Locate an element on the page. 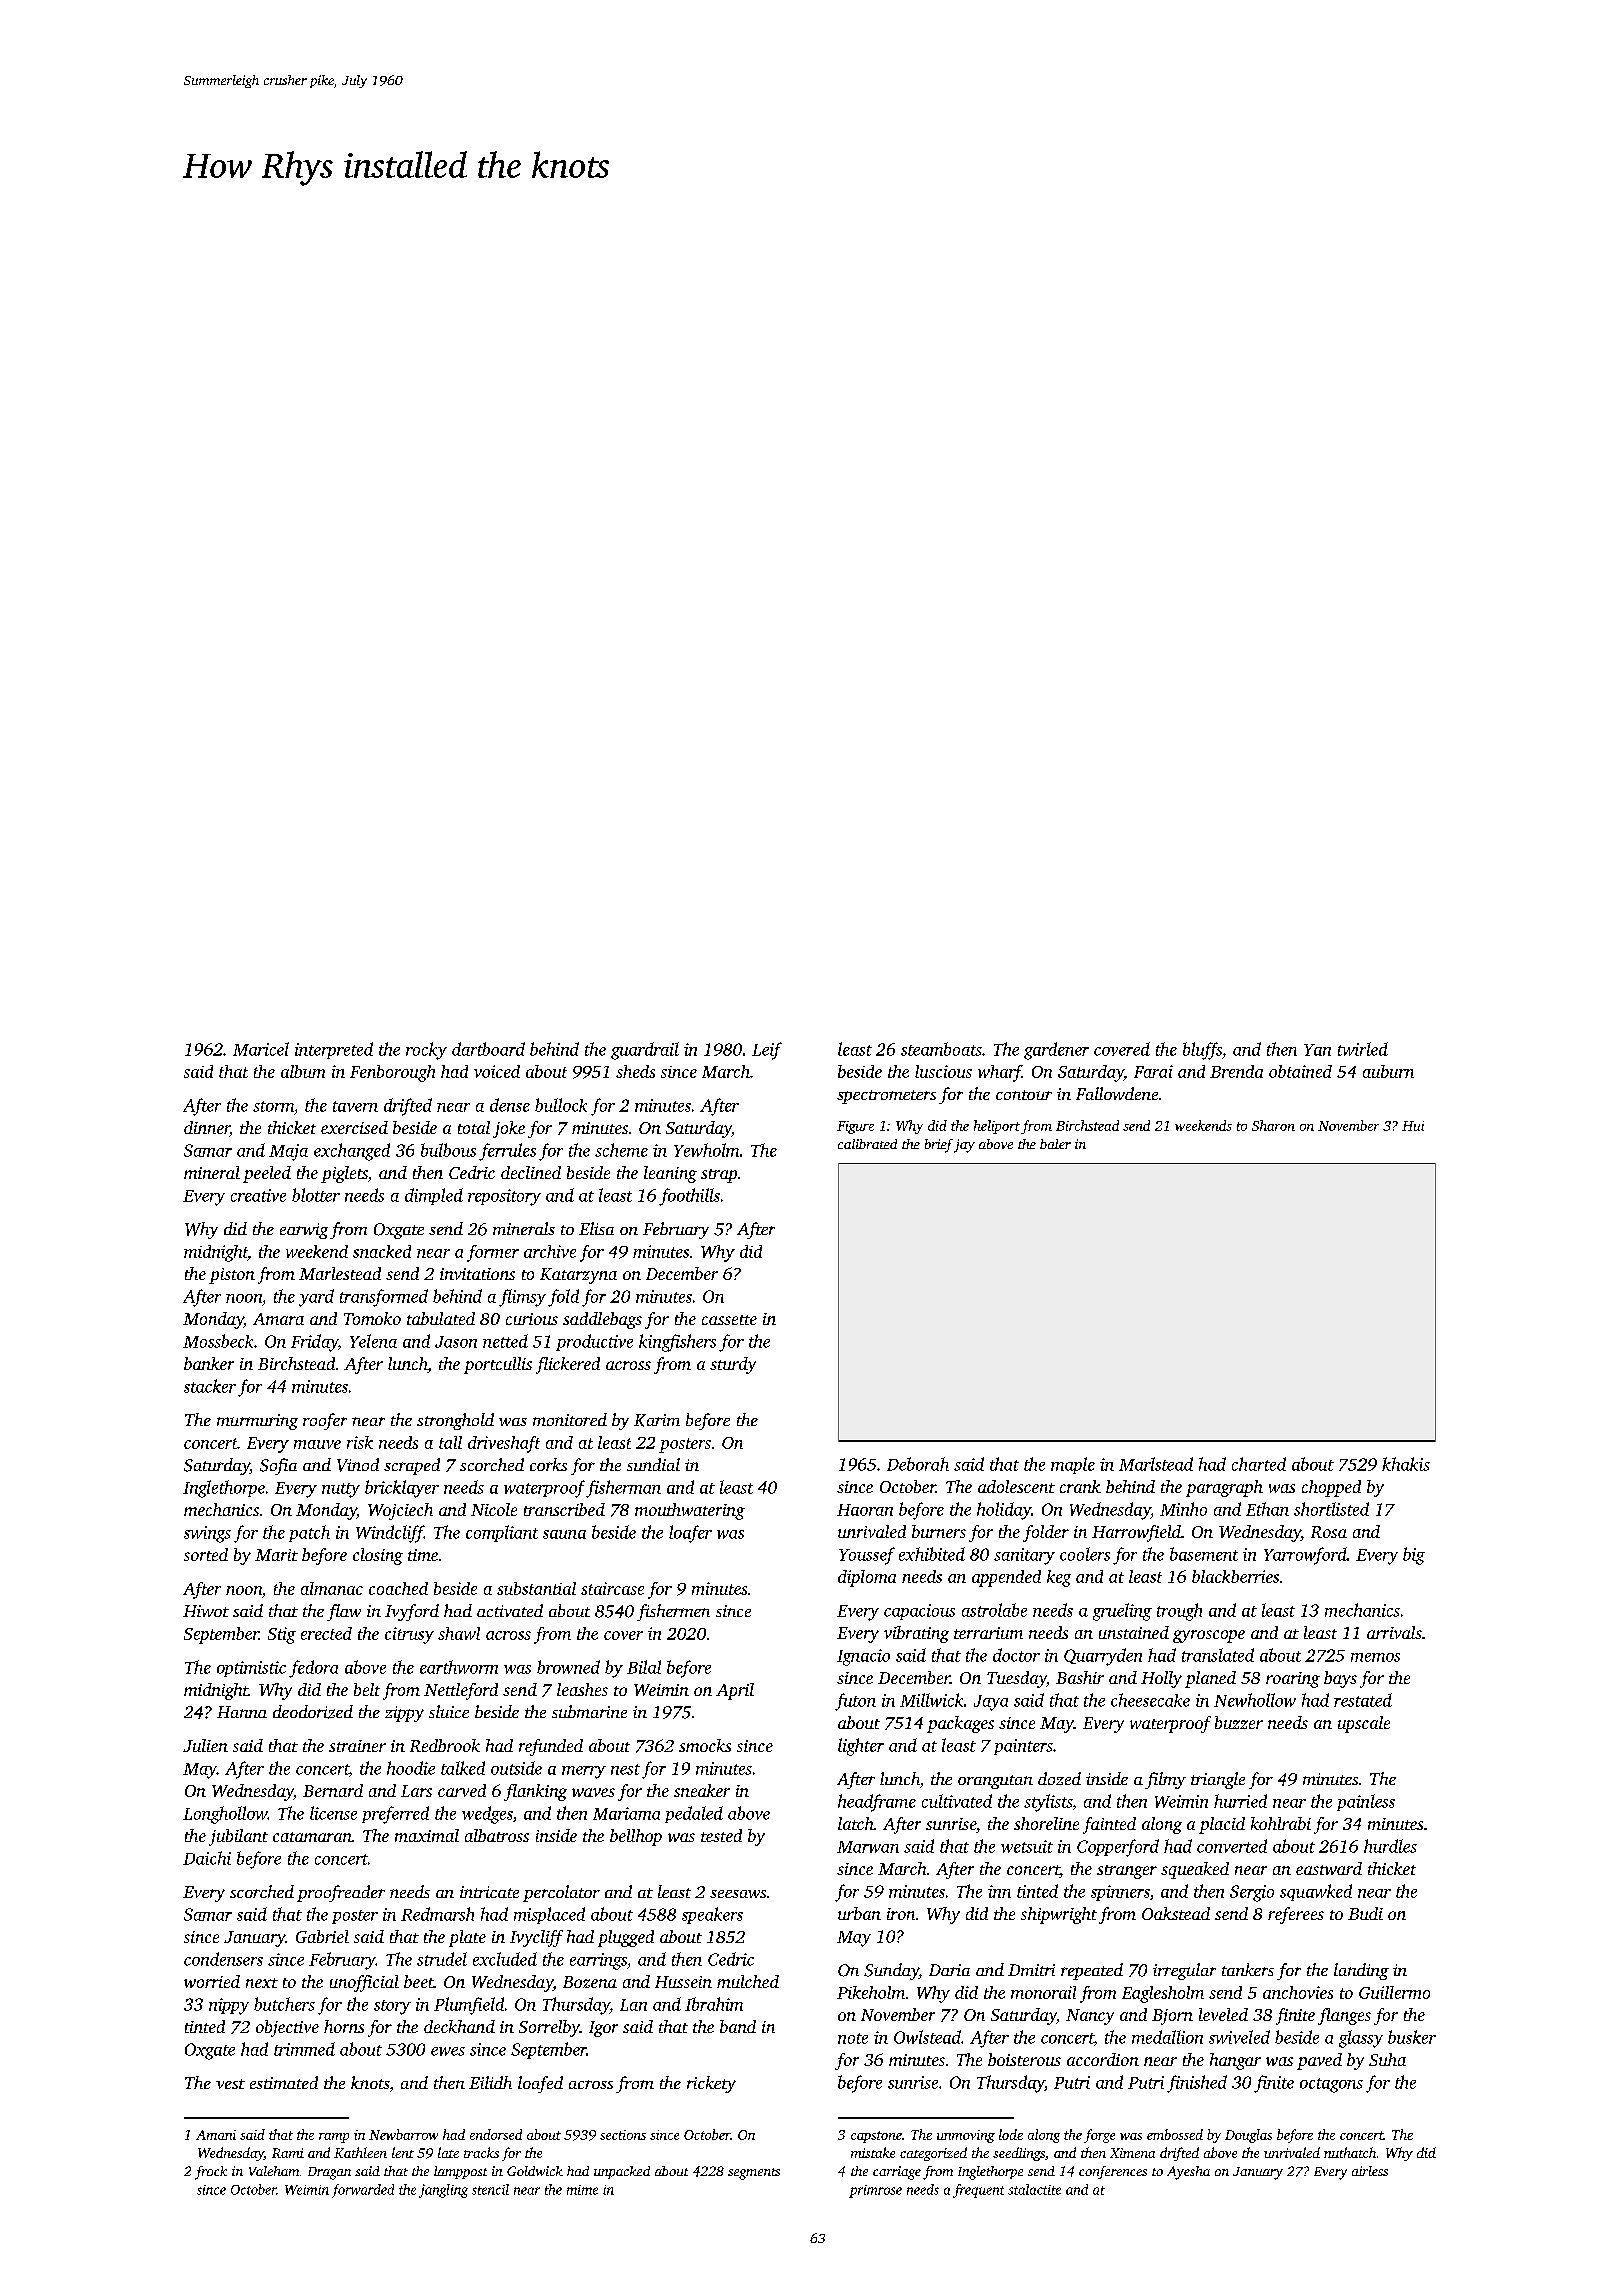 The image size is (1620, 2292). Nicole is located at coordinates (494, 1509).
